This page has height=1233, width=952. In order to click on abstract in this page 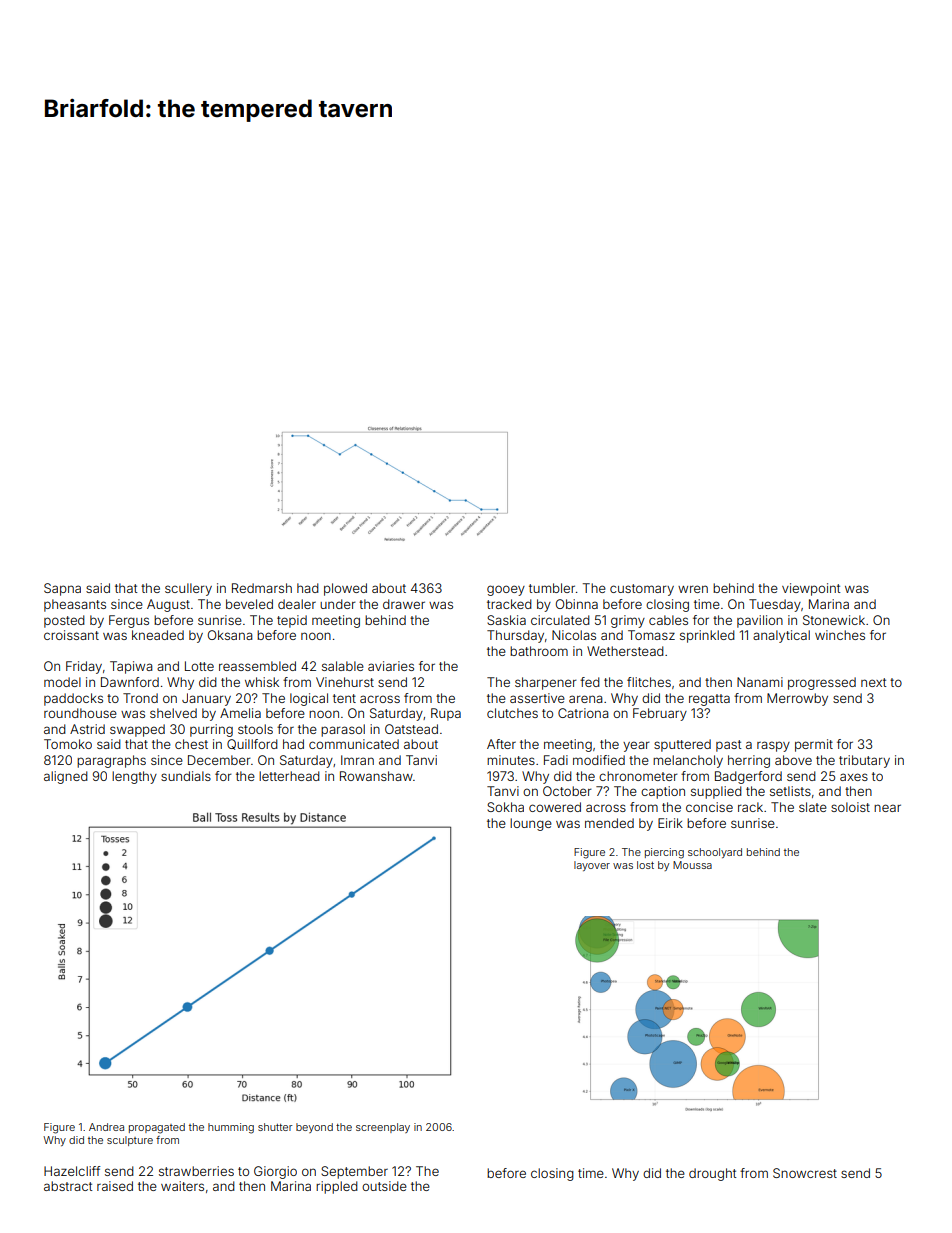, I will do `click(68, 1186)`.
